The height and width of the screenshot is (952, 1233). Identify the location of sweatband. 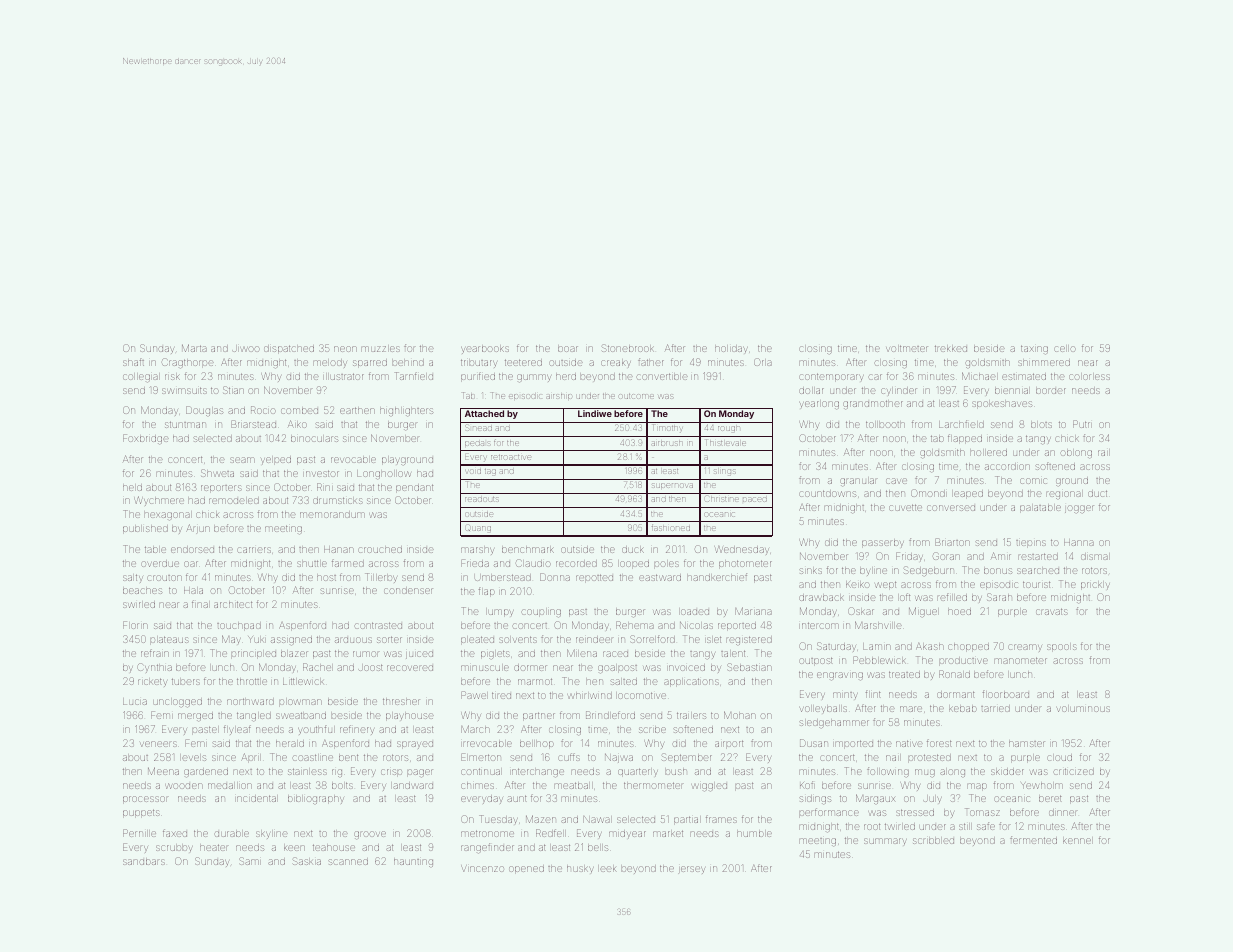
(301, 715).
